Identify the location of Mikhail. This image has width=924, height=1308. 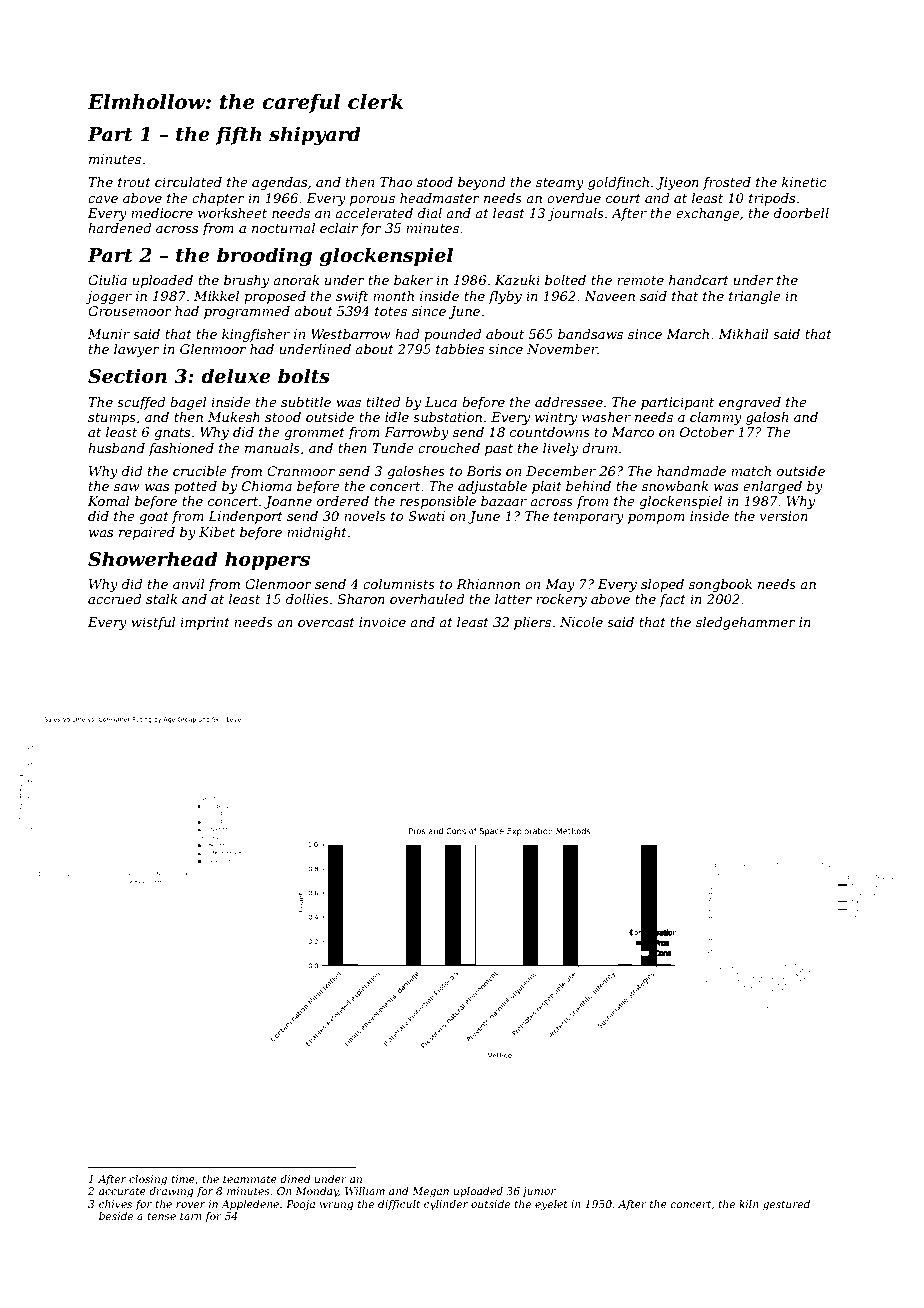
(743, 334).
